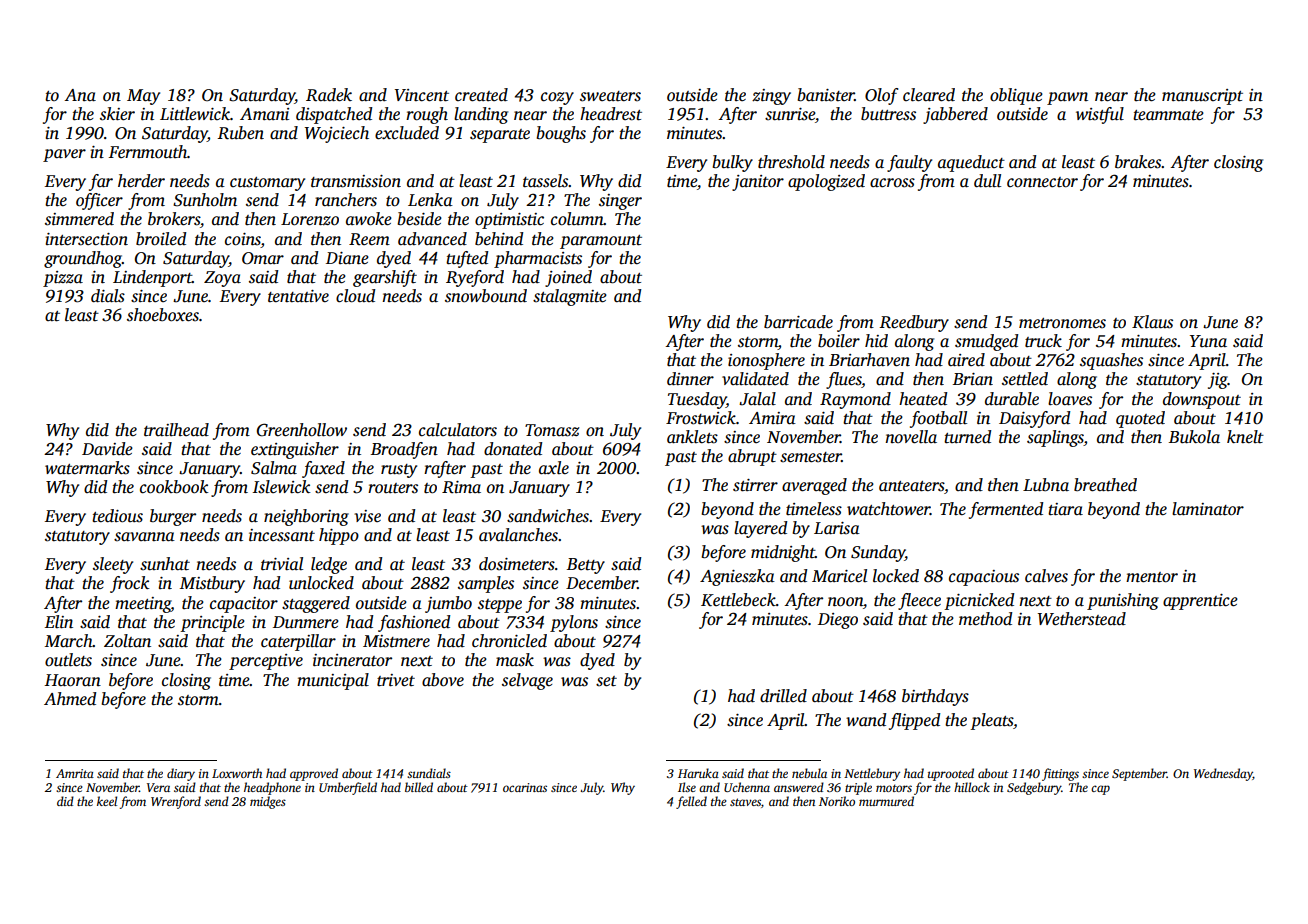  I want to click on neighboring, so click(306, 517).
